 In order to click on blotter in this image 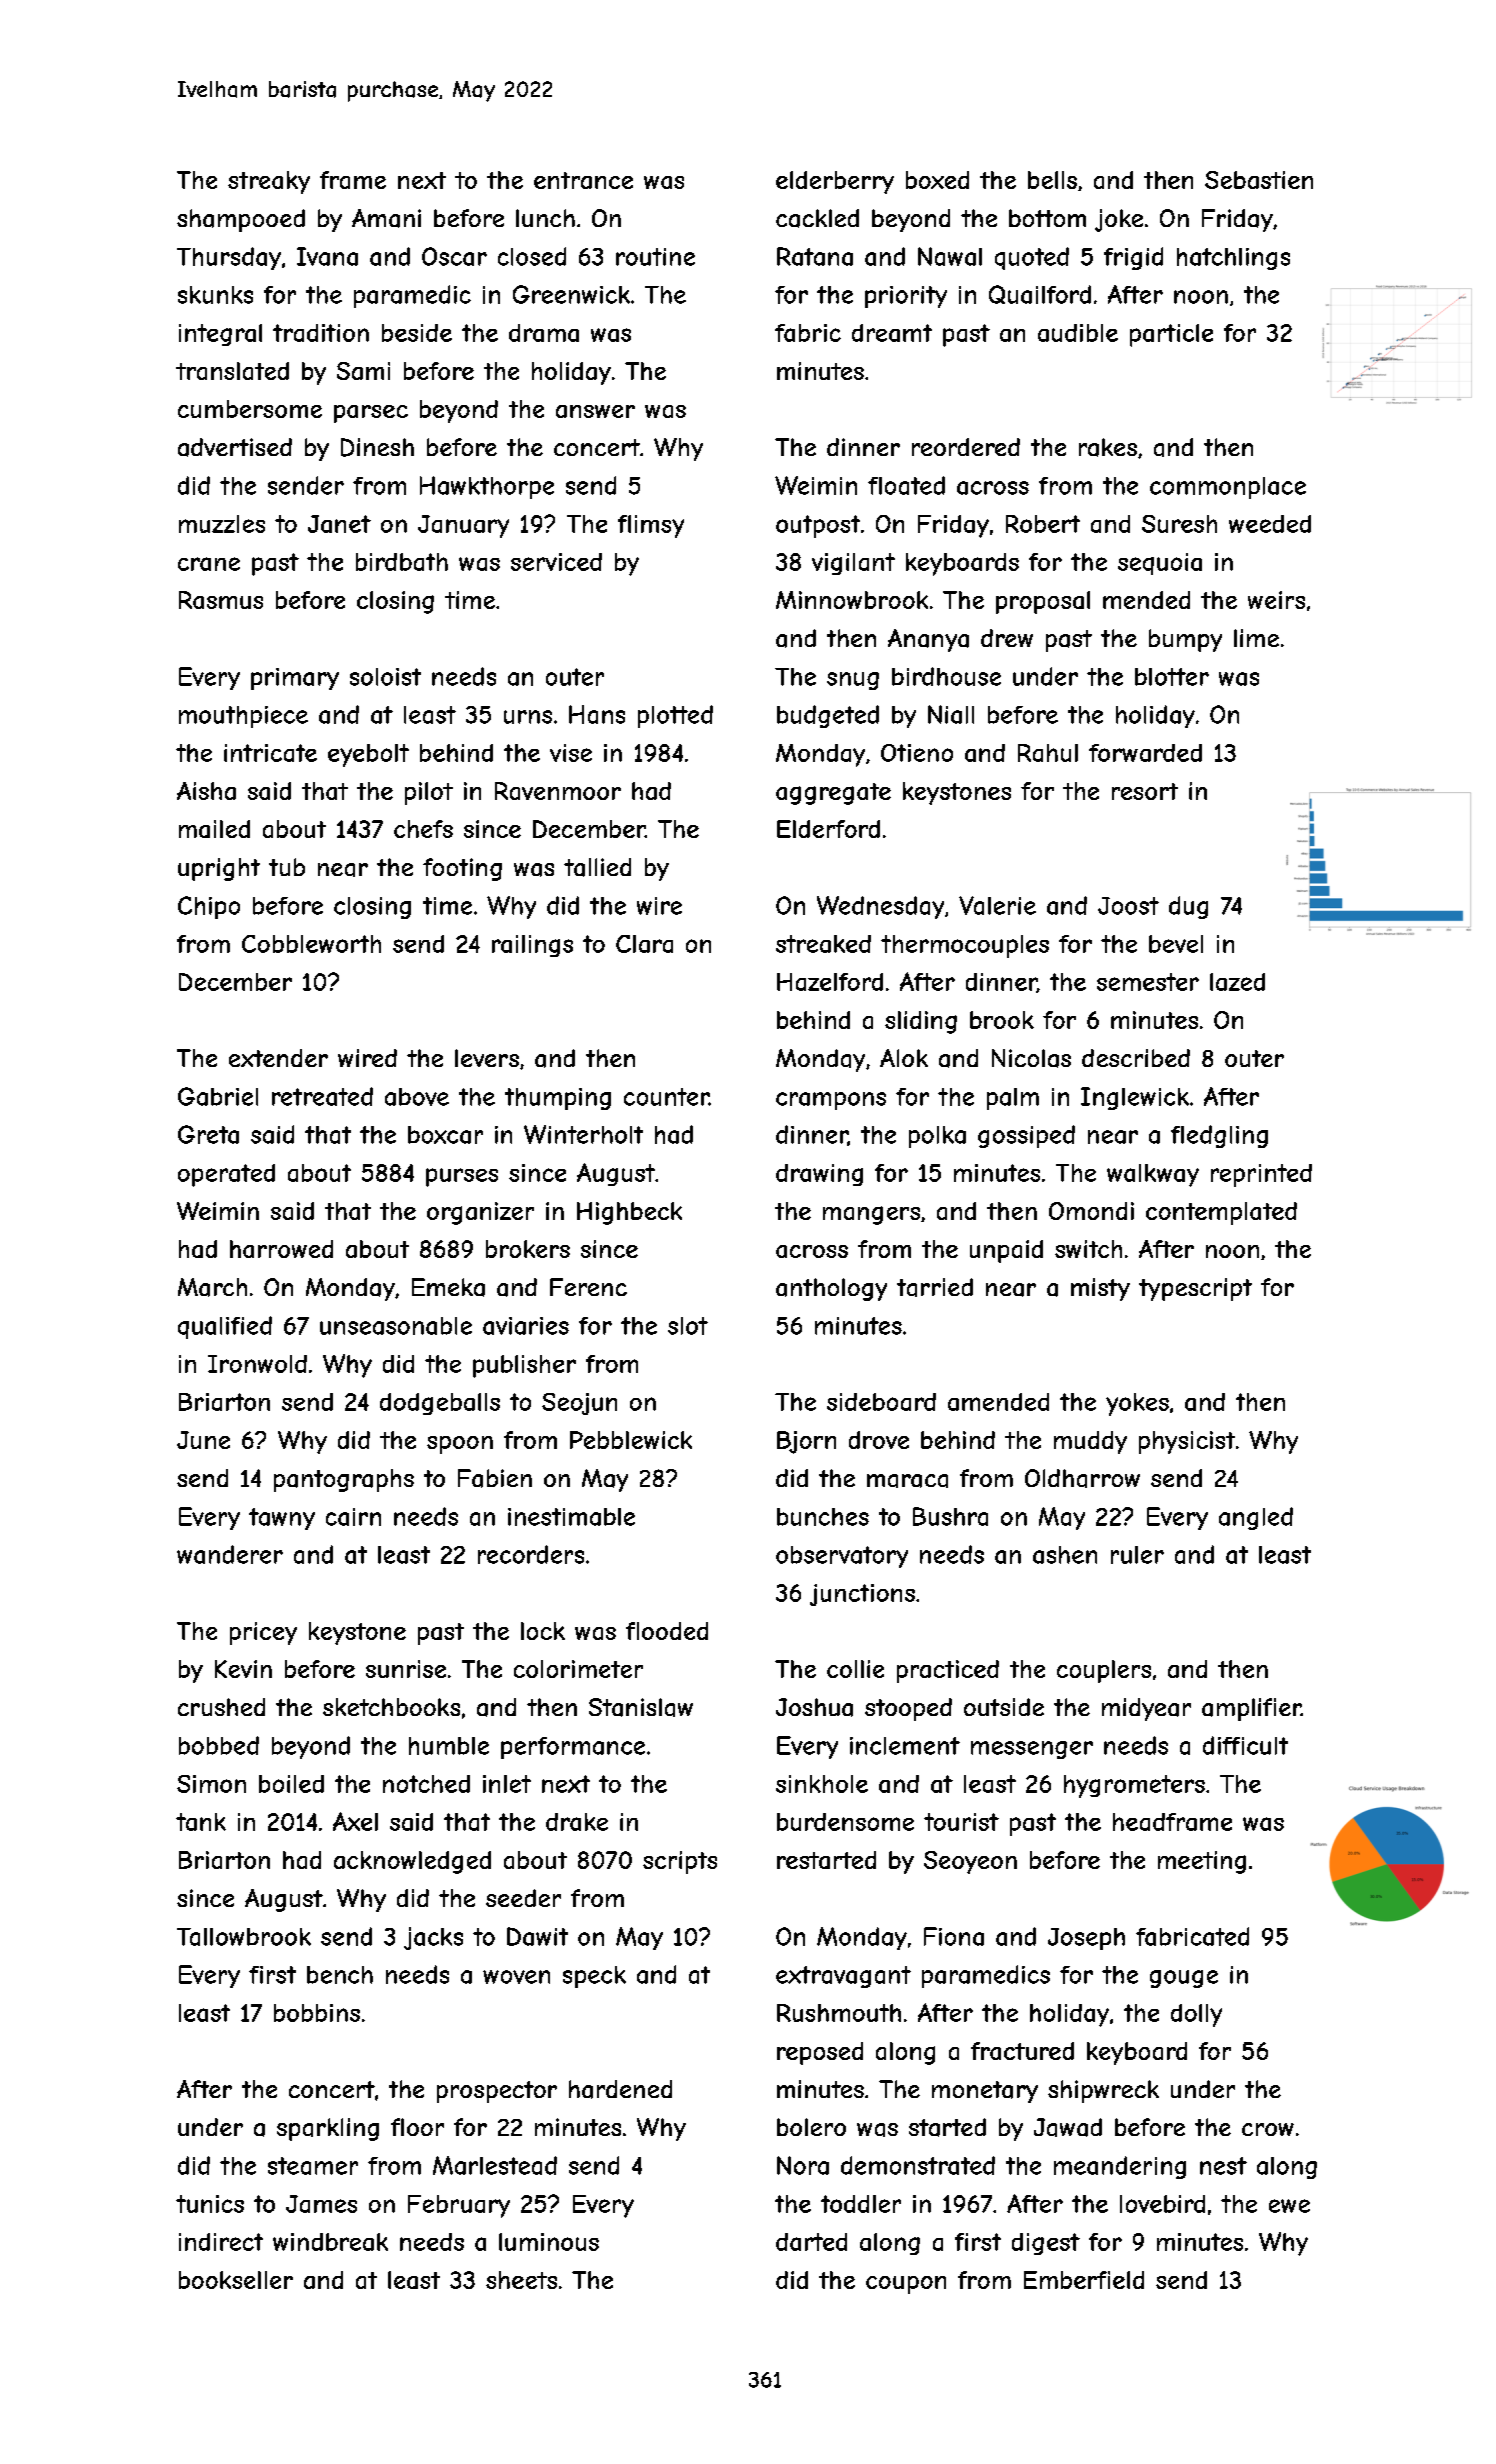, I will do `click(1172, 677)`.
